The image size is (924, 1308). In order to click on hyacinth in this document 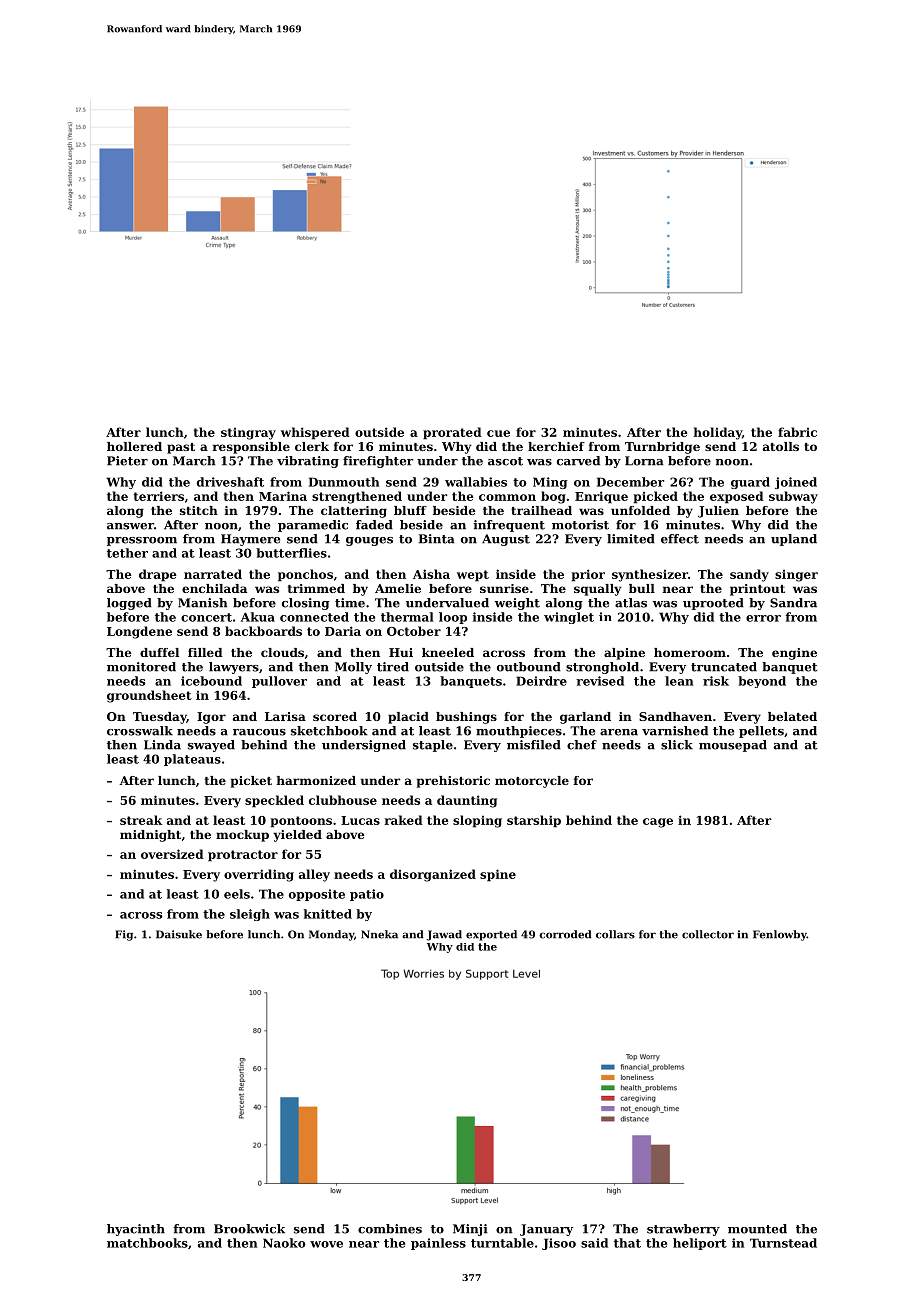, I will do `click(136, 1230)`.
